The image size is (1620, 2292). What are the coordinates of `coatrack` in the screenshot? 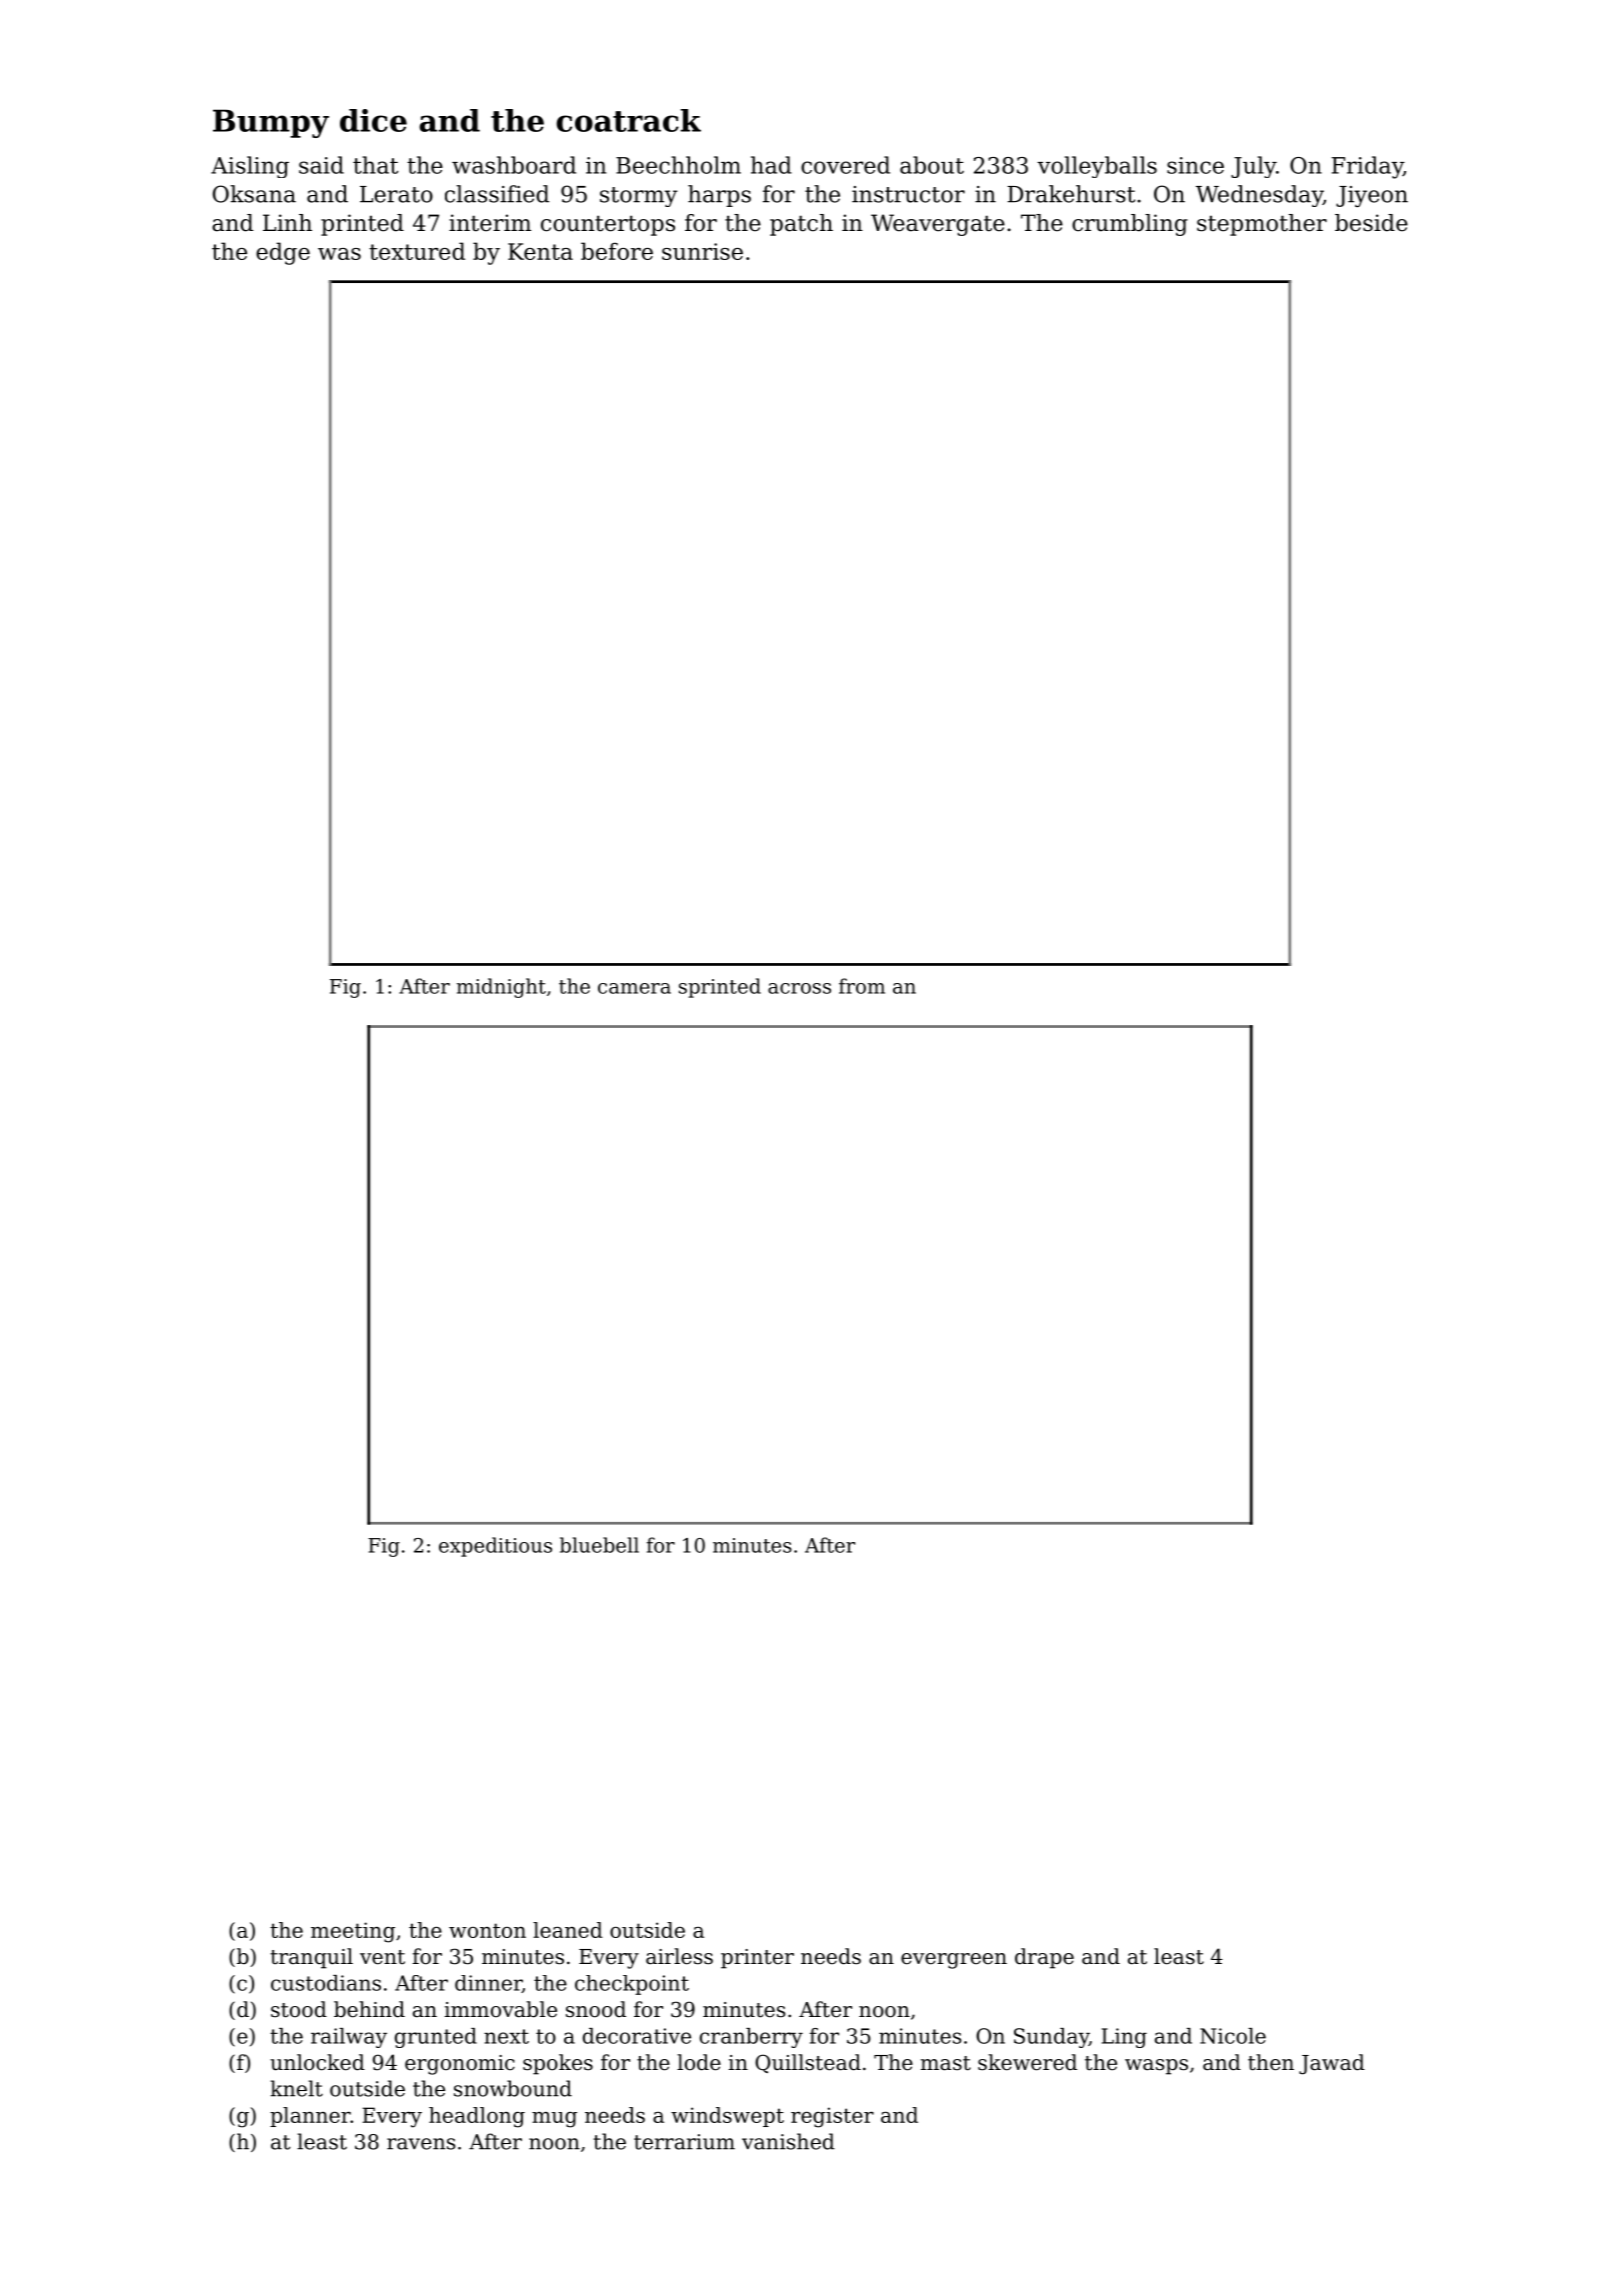 It's located at (628, 120).
